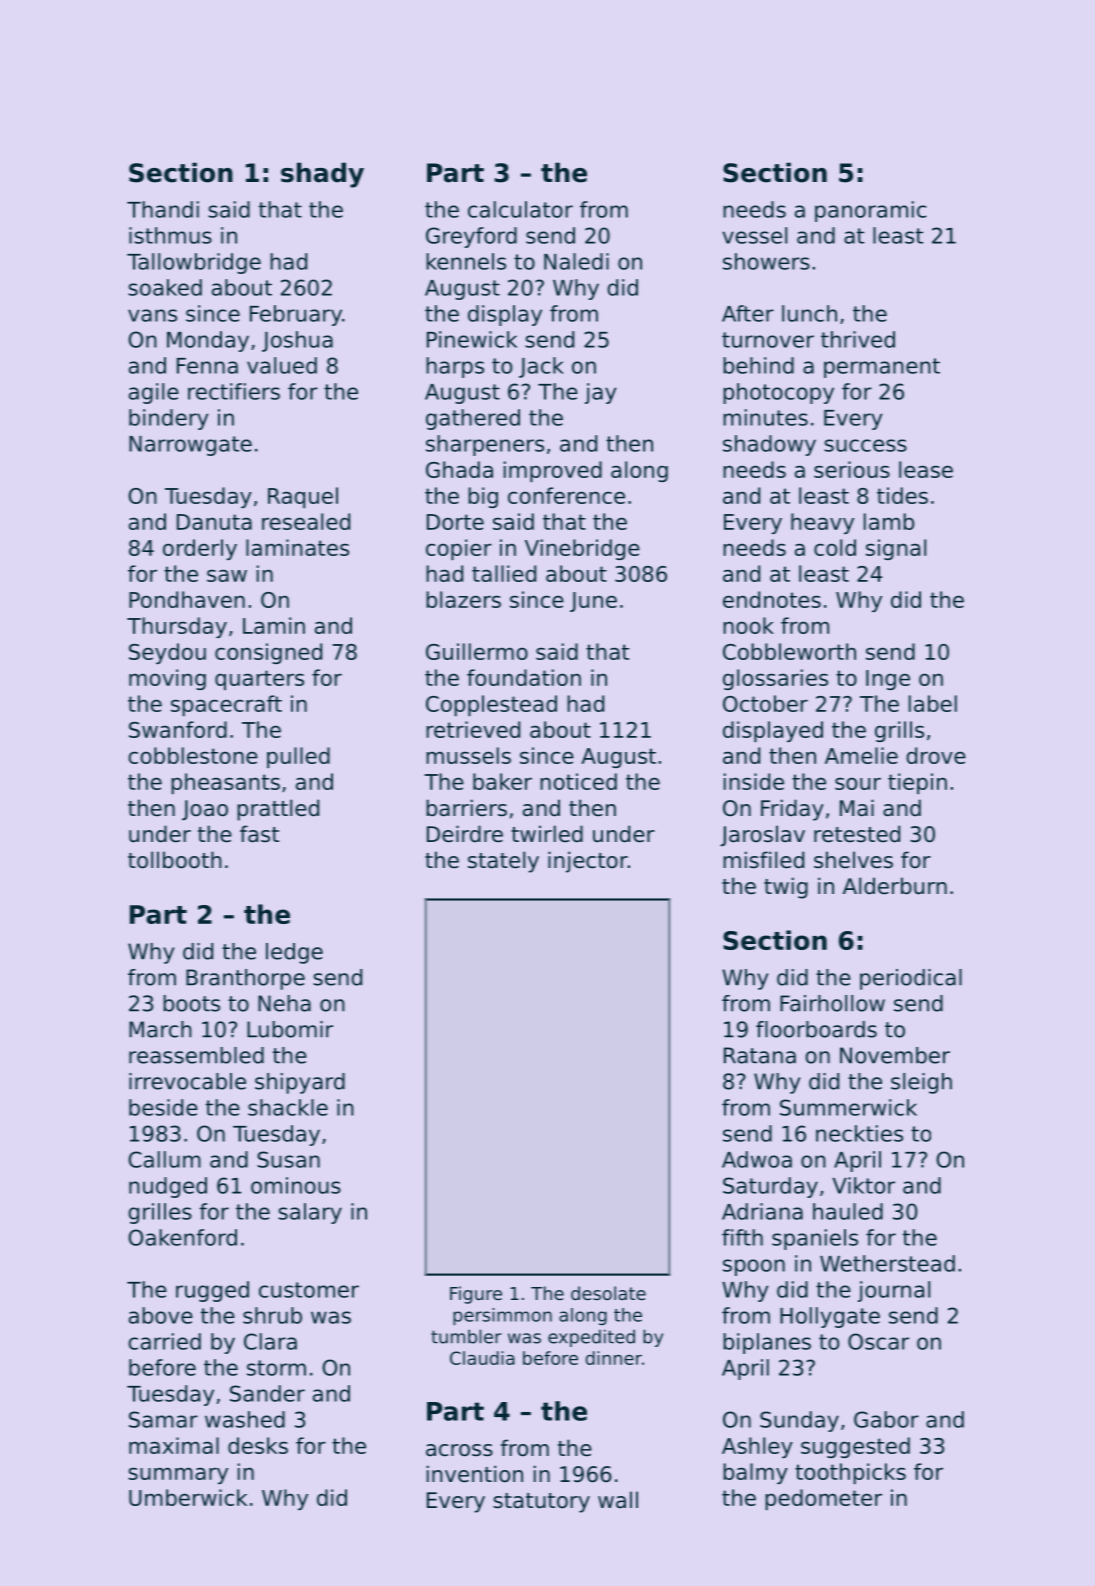 Image resolution: width=1095 pixels, height=1586 pixels. What do you see at coordinates (234, 391) in the document?
I see `rectifiers` at bounding box center [234, 391].
